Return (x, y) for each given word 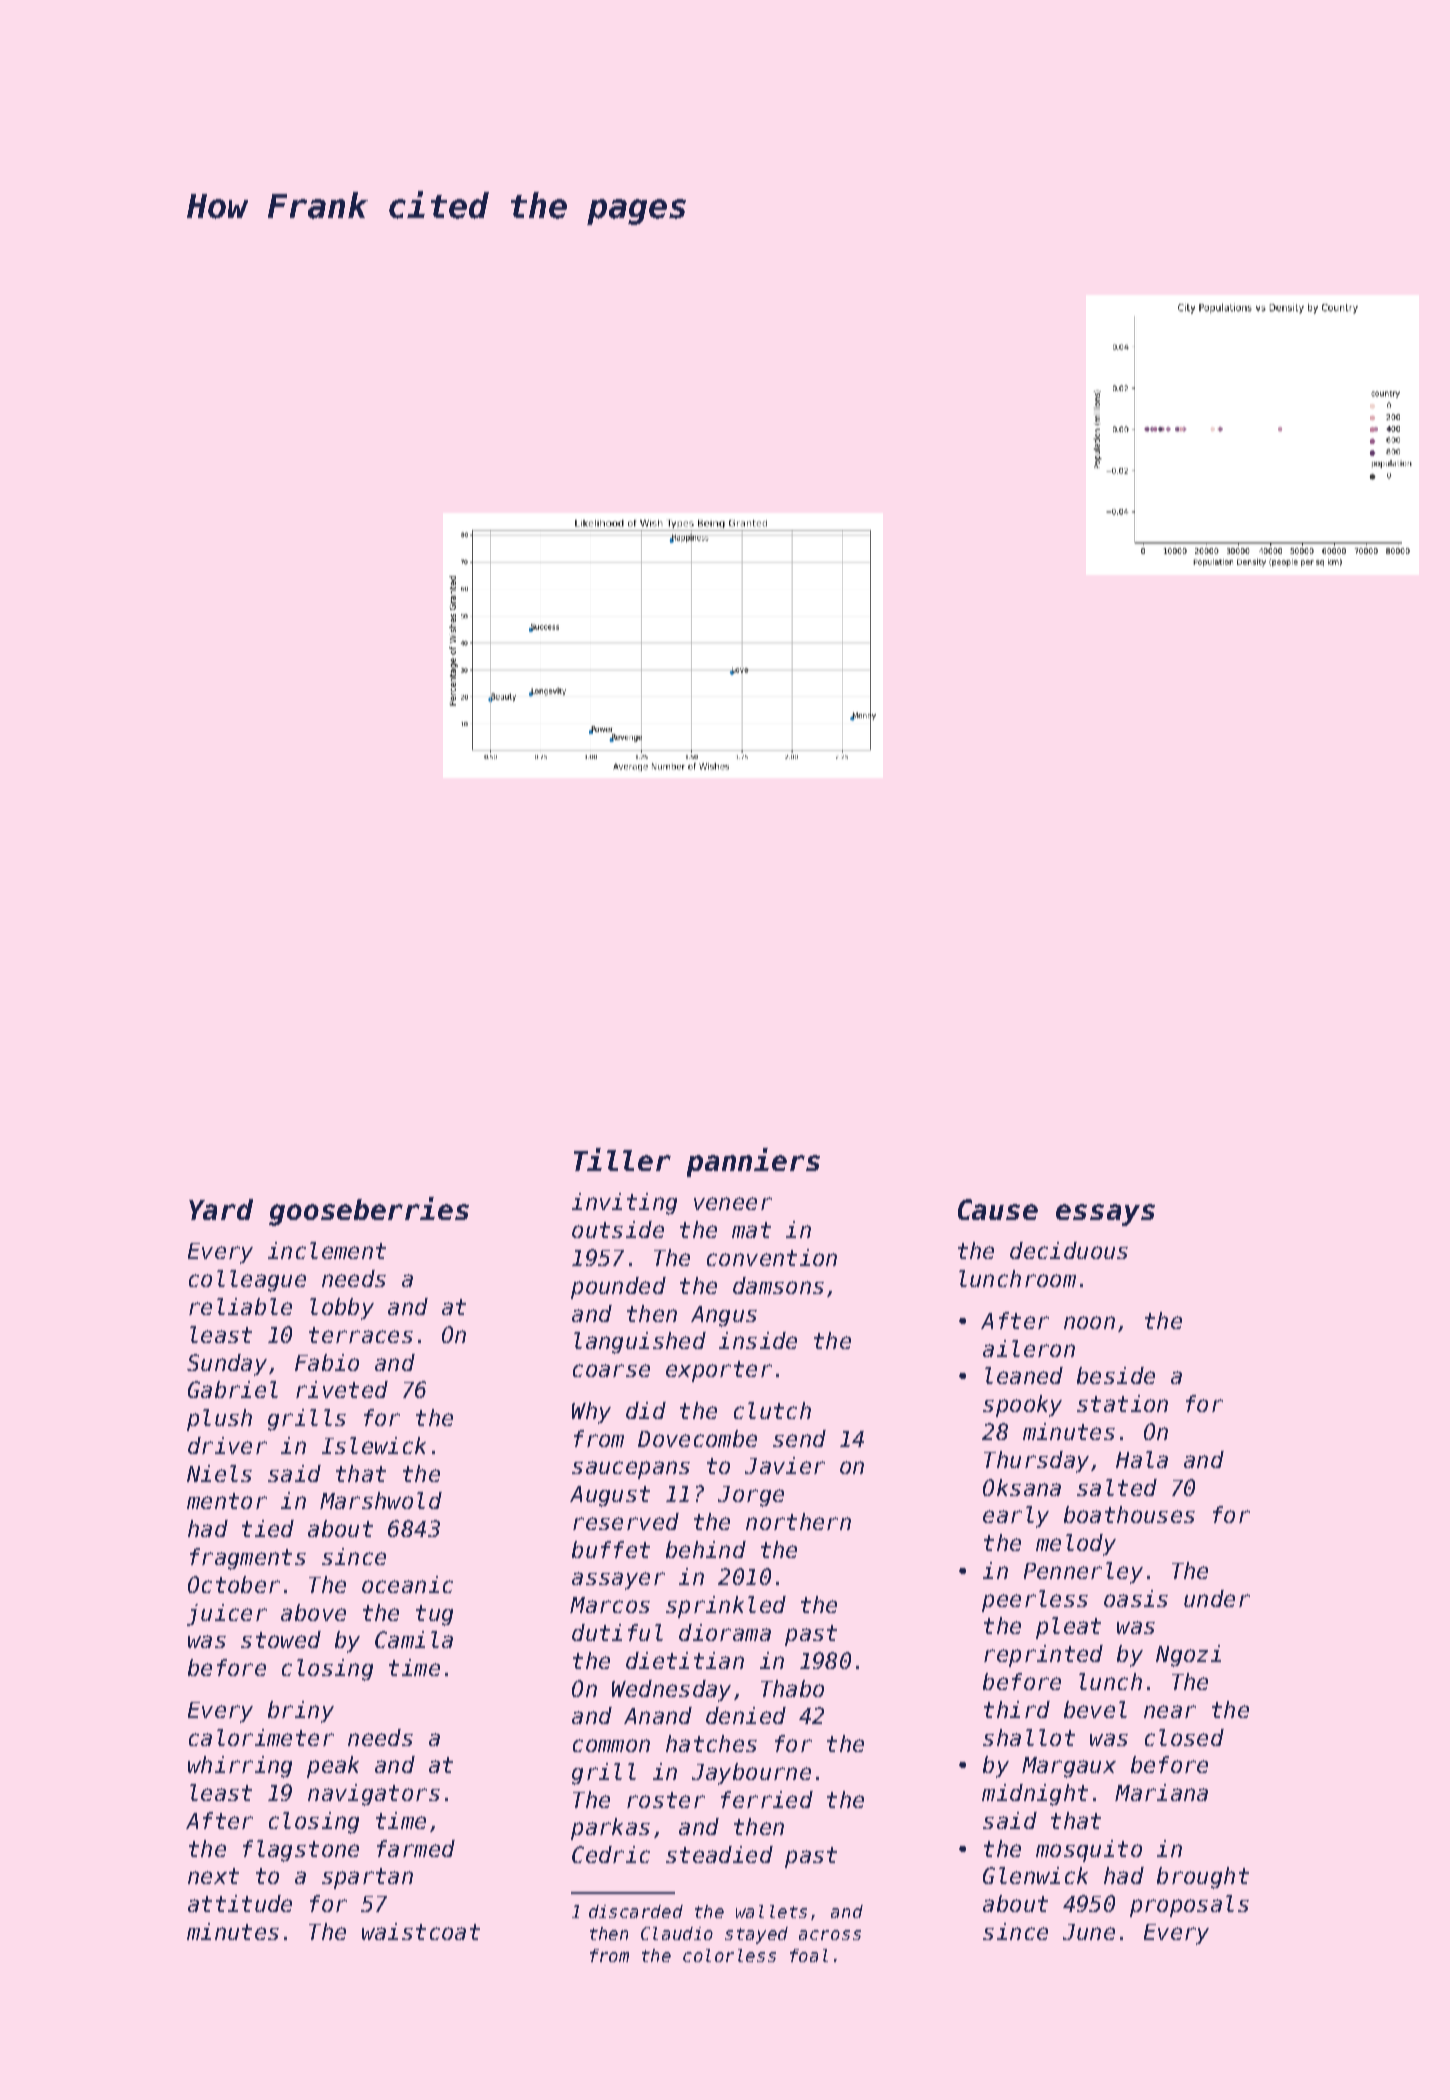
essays (1105, 1215)
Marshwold (381, 1500)
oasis (1136, 1598)
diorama (725, 1632)
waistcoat (421, 1931)
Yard (221, 1209)
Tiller (622, 1159)
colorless (729, 1955)
